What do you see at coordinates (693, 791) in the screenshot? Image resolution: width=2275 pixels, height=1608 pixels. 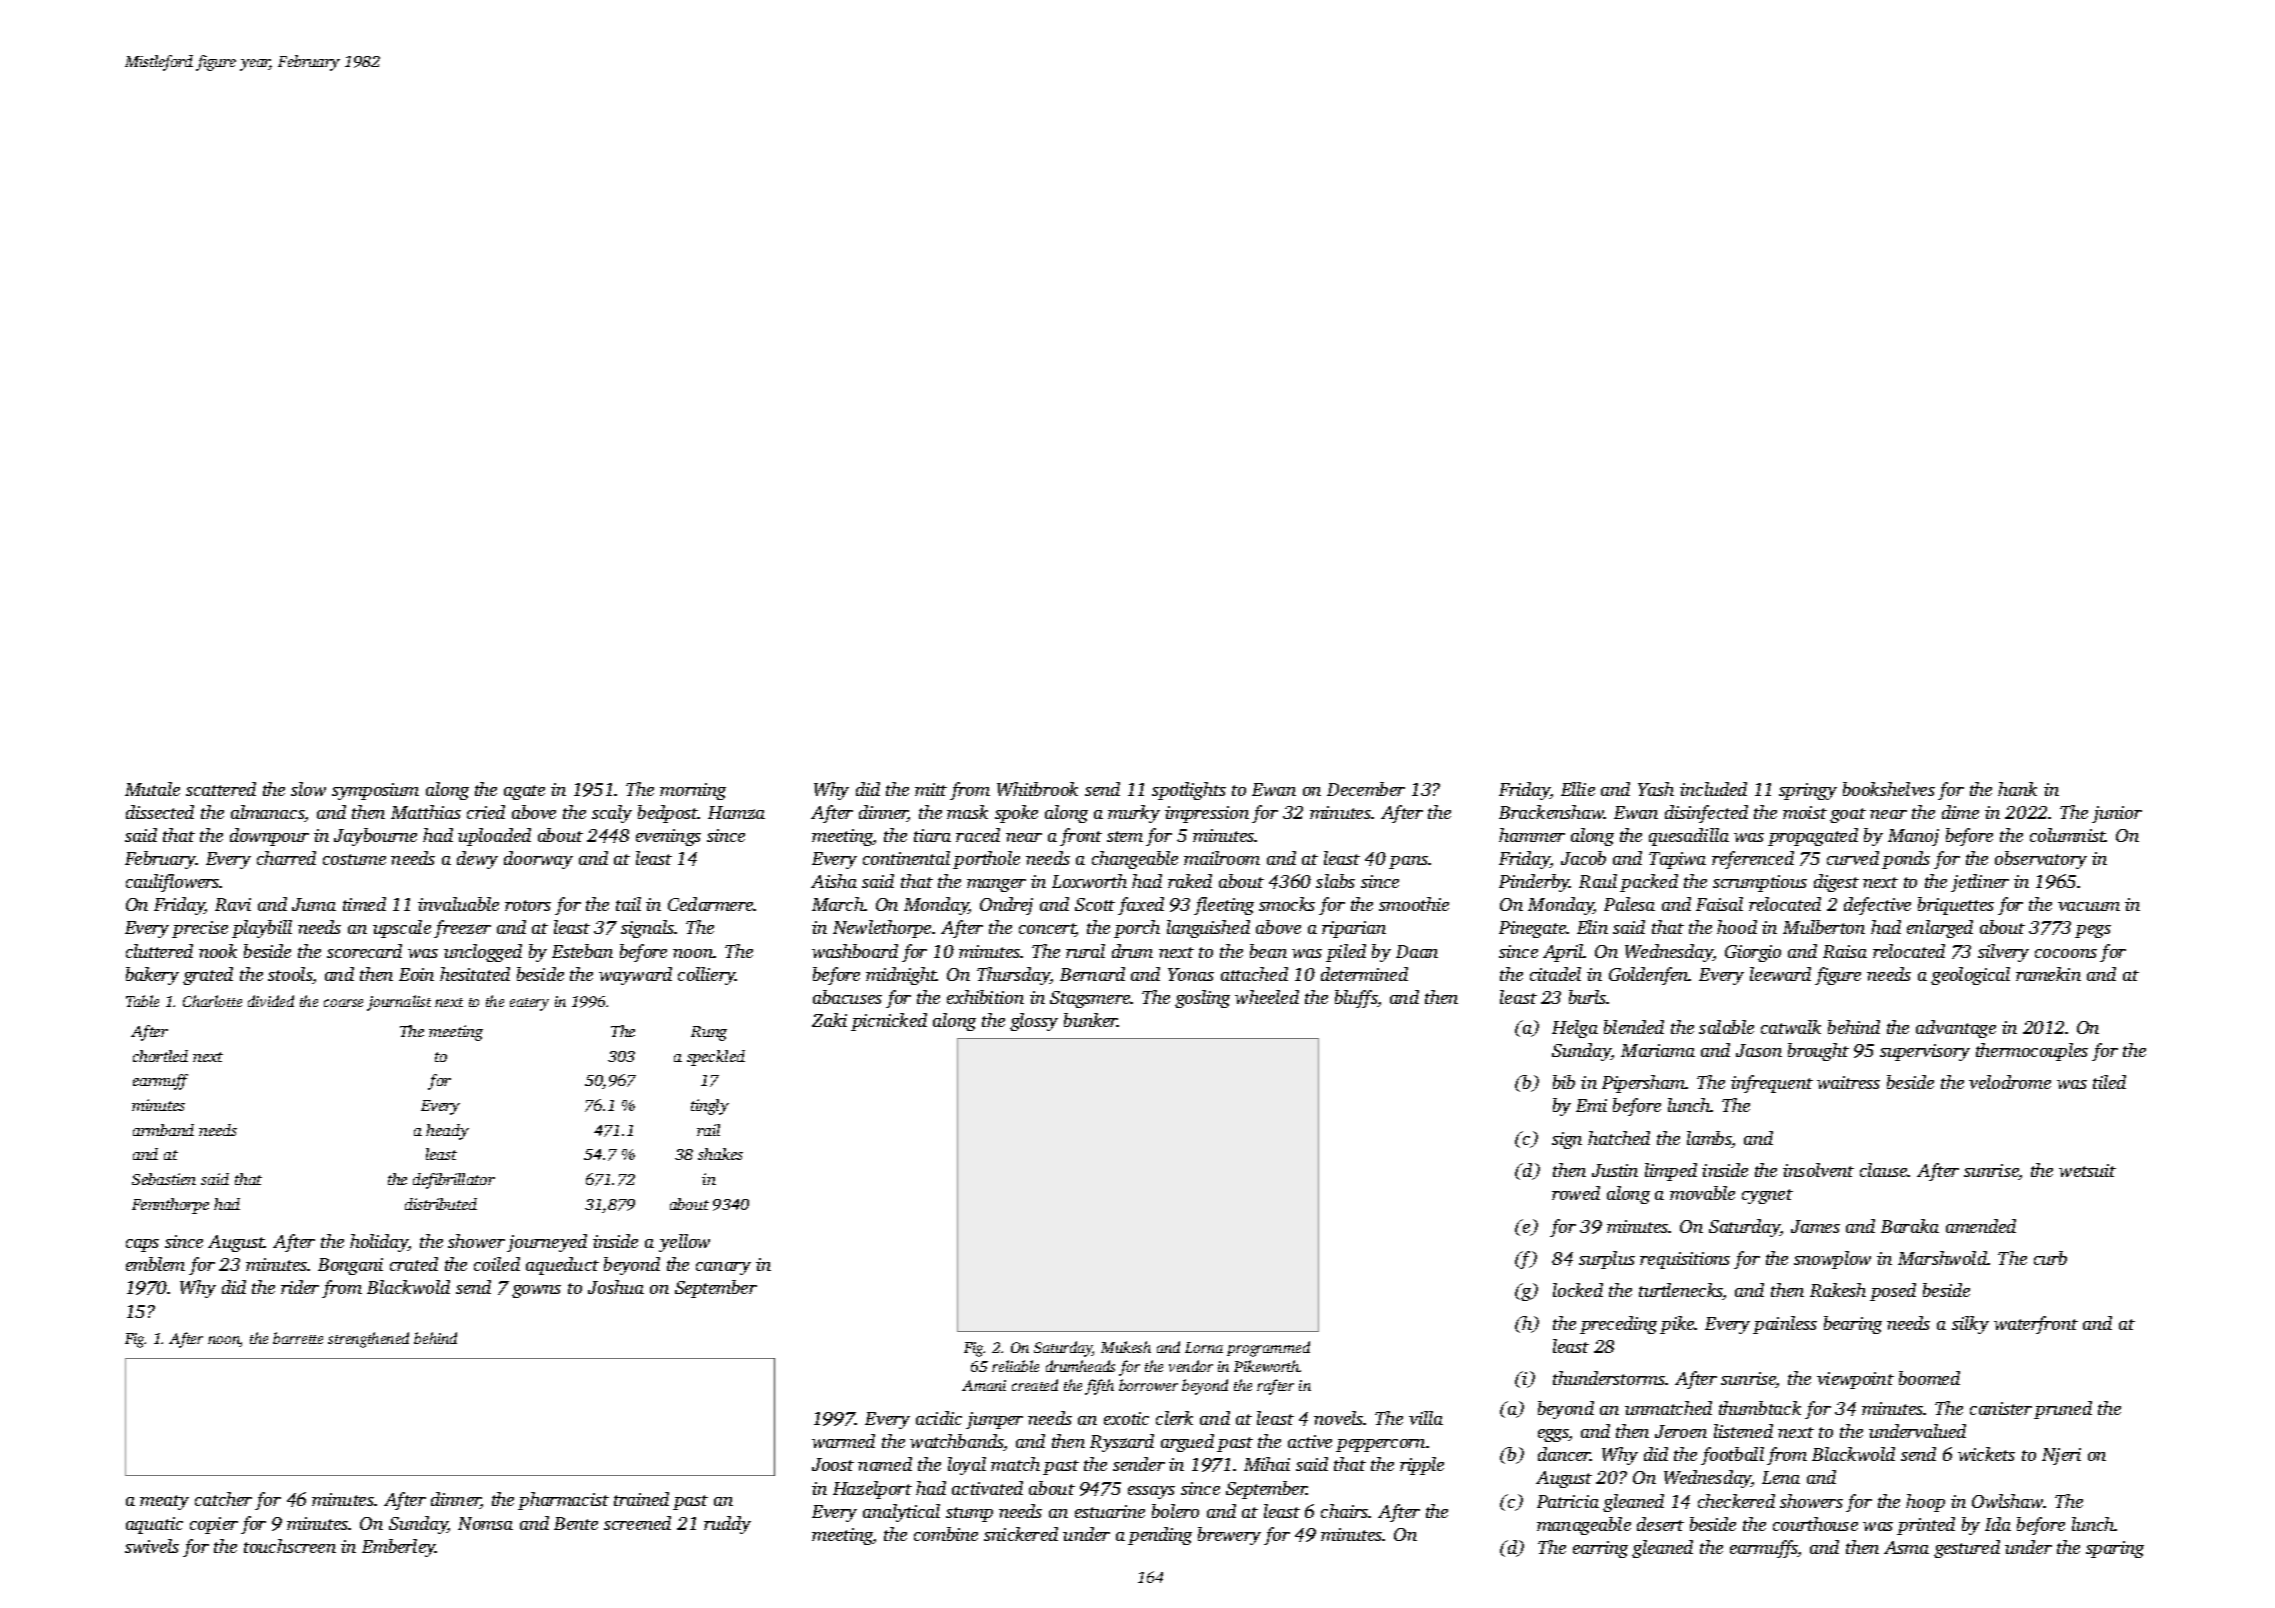 I see `morning` at bounding box center [693, 791].
